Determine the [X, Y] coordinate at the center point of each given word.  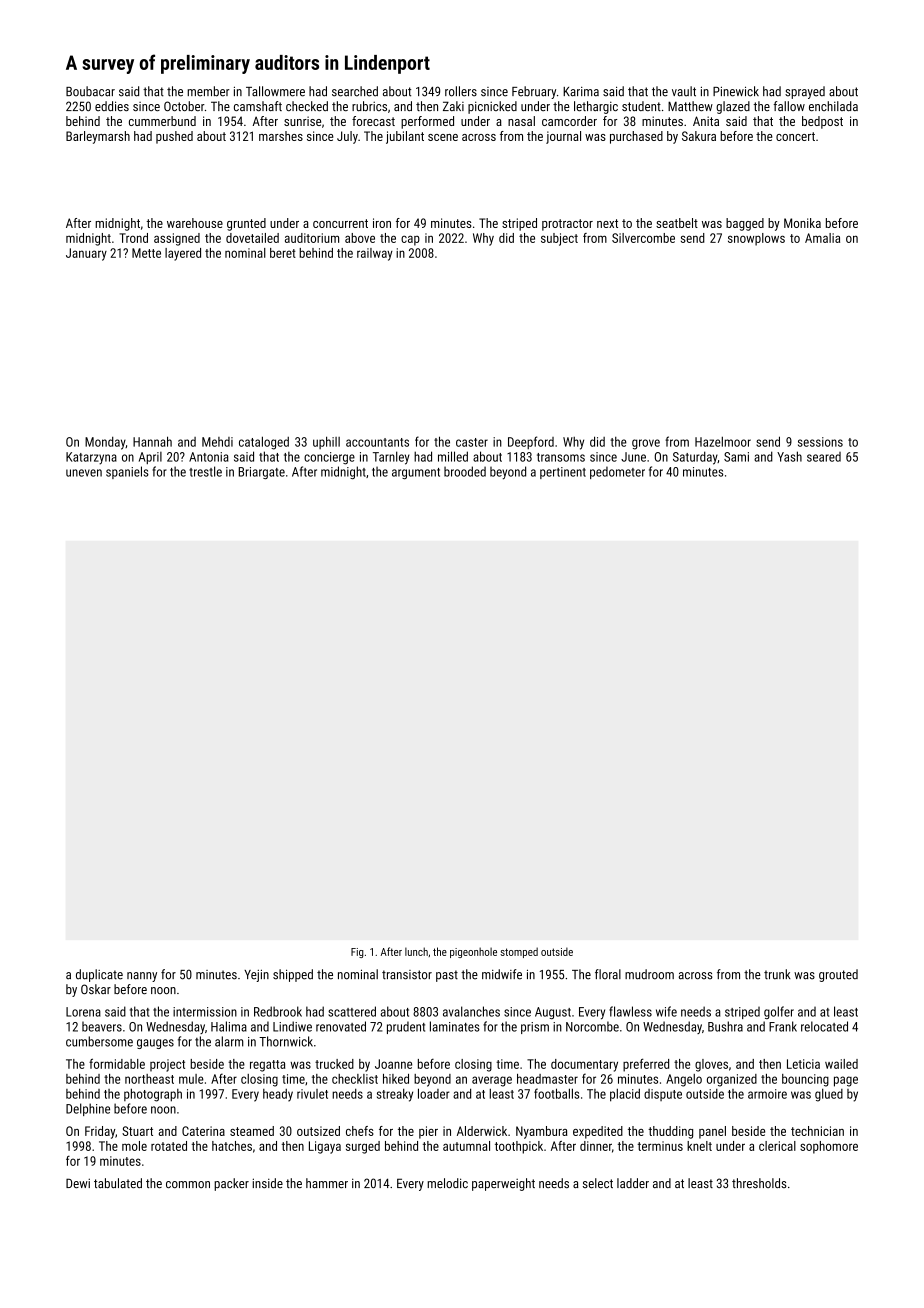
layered [183, 254]
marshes [281, 136]
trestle [205, 471]
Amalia [822, 238]
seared [824, 457]
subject [559, 239]
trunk [777, 974]
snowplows [756, 239]
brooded [465, 471]
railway [375, 254]
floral [608, 974]
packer [231, 1184]
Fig [357, 953]
